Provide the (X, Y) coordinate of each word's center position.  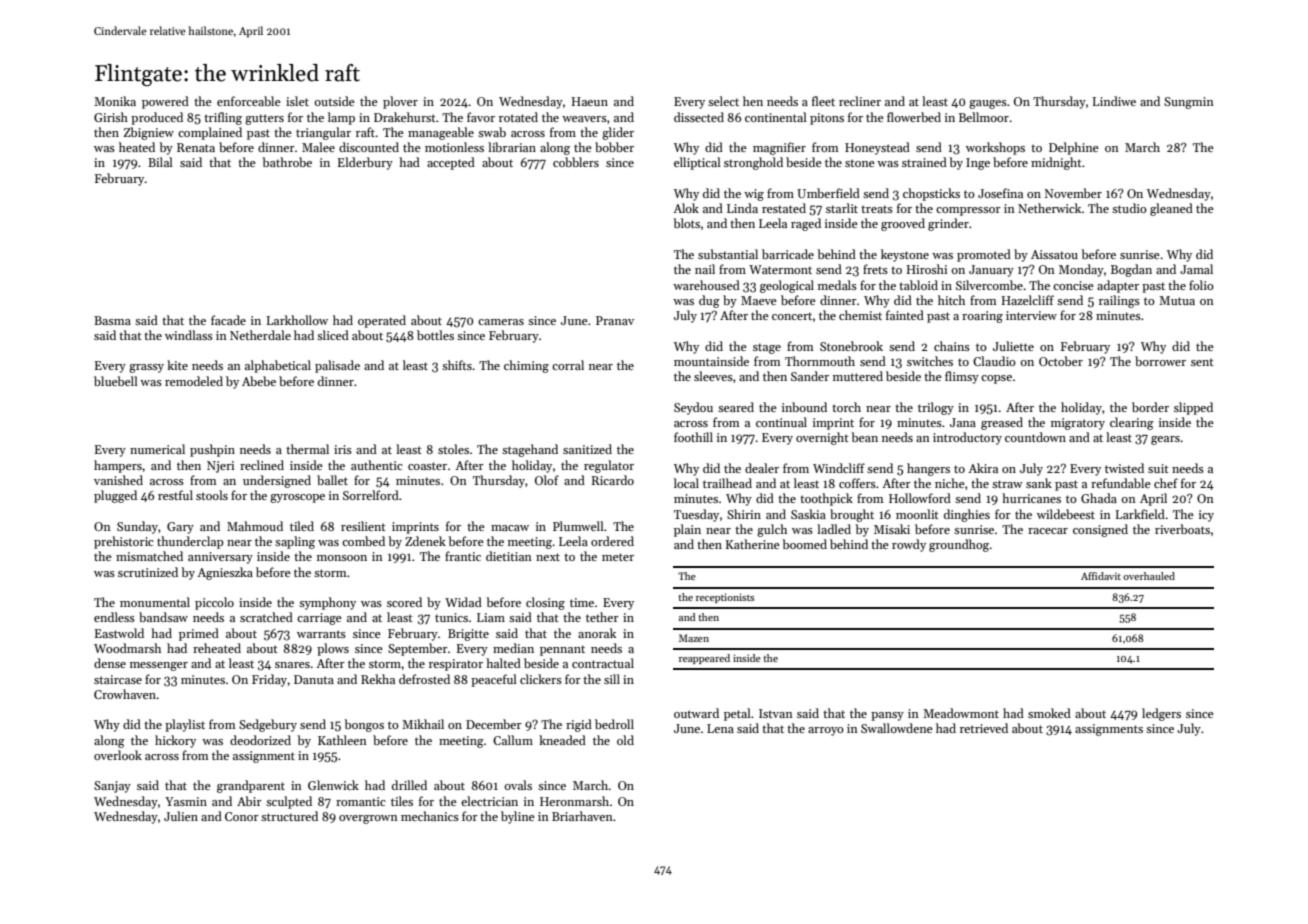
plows (333, 649)
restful (175, 495)
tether (602, 617)
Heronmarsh (574, 801)
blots (686, 223)
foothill (693, 437)
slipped (1193, 408)
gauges (988, 104)
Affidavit (1101, 576)
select (723, 101)
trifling (223, 118)
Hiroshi (927, 269)
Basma (112, 320)
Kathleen (342, 740)
